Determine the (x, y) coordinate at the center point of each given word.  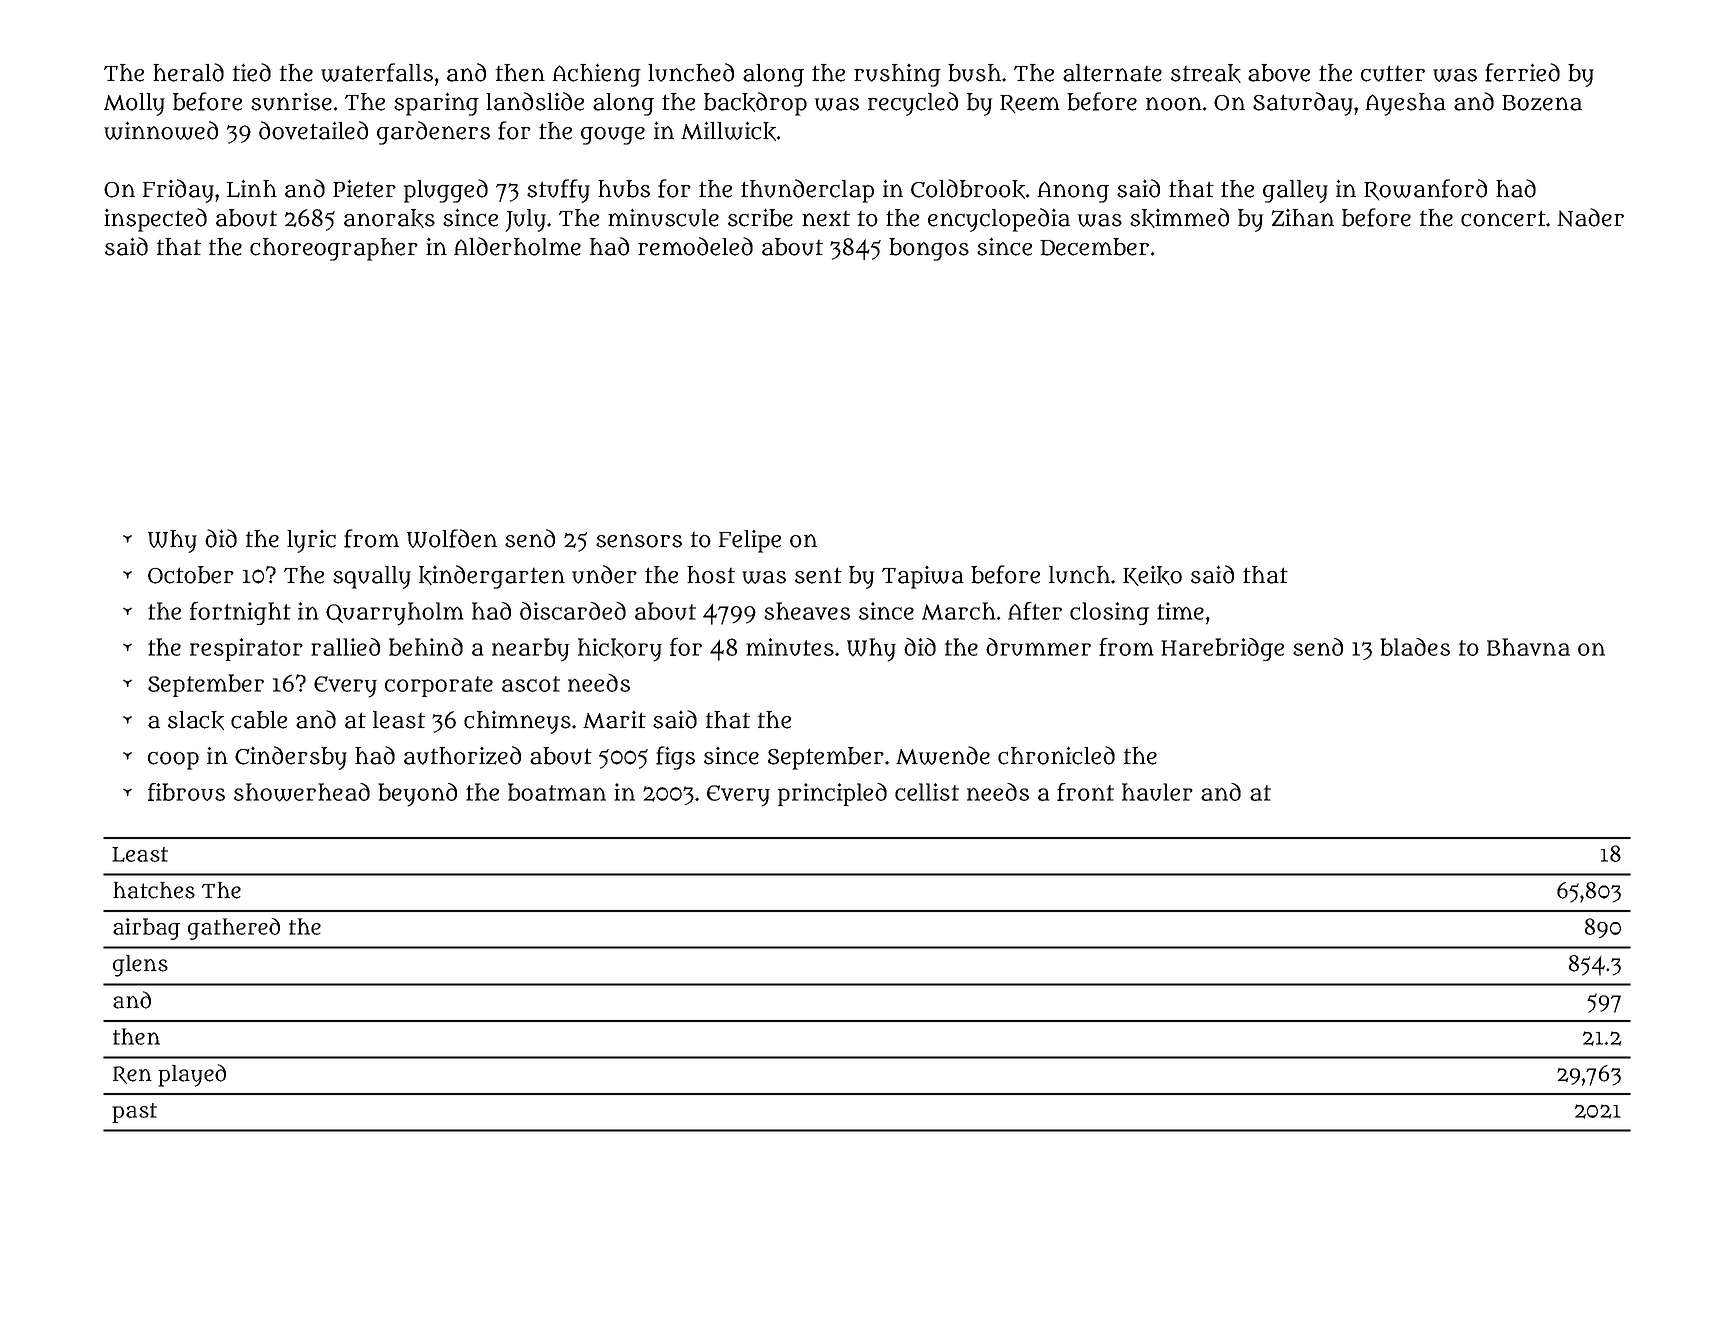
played (192, 1075)
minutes (790, 647)
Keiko (1152, 576)
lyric (311, 541)
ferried (1522, 72)
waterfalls (377, 72)
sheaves (807, 611)
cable (259, 720)
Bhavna (1528, 647)
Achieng (597, 75)
